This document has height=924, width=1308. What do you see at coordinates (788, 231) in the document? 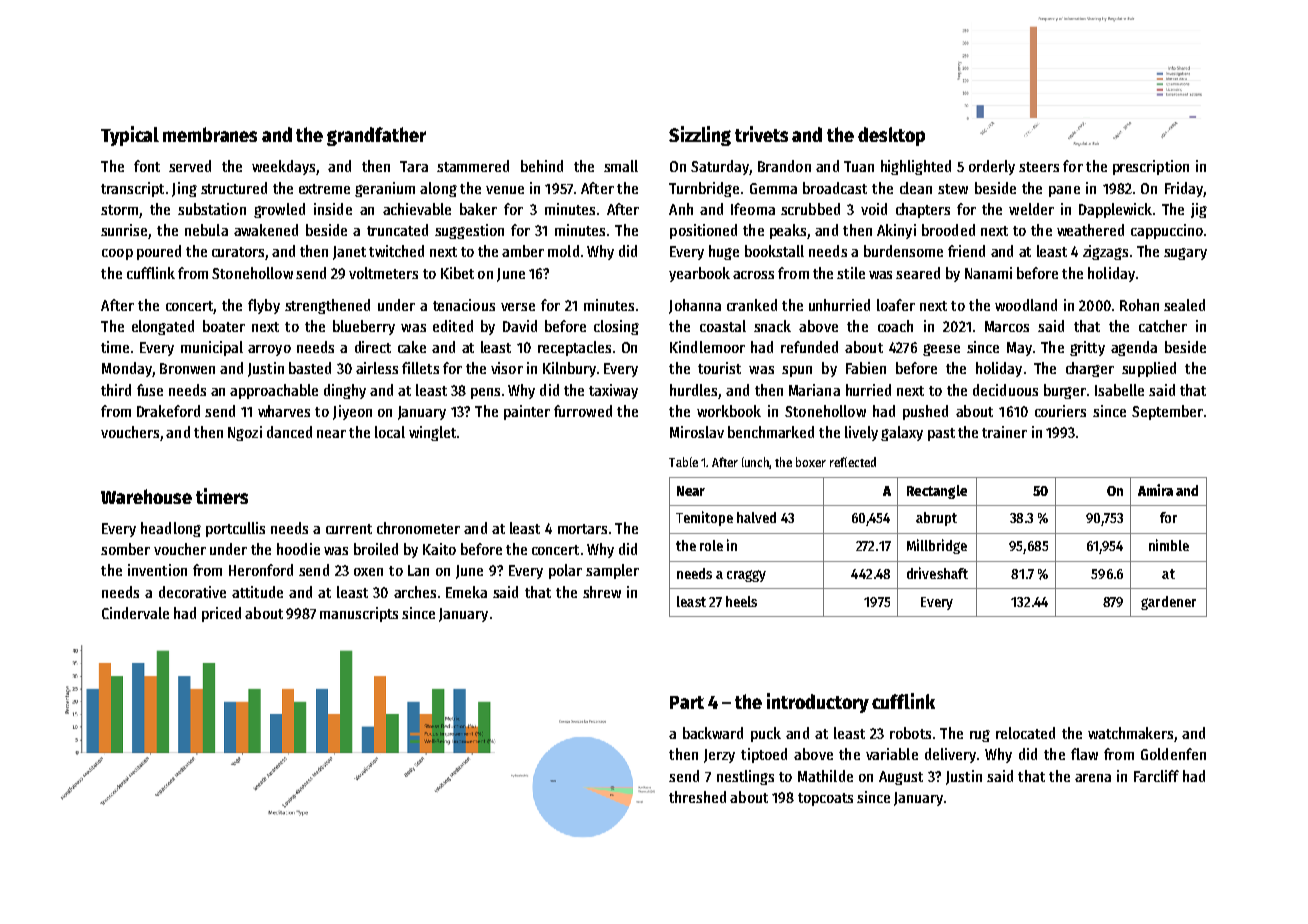
I see `peaks` at bounding box center [788, 231].
